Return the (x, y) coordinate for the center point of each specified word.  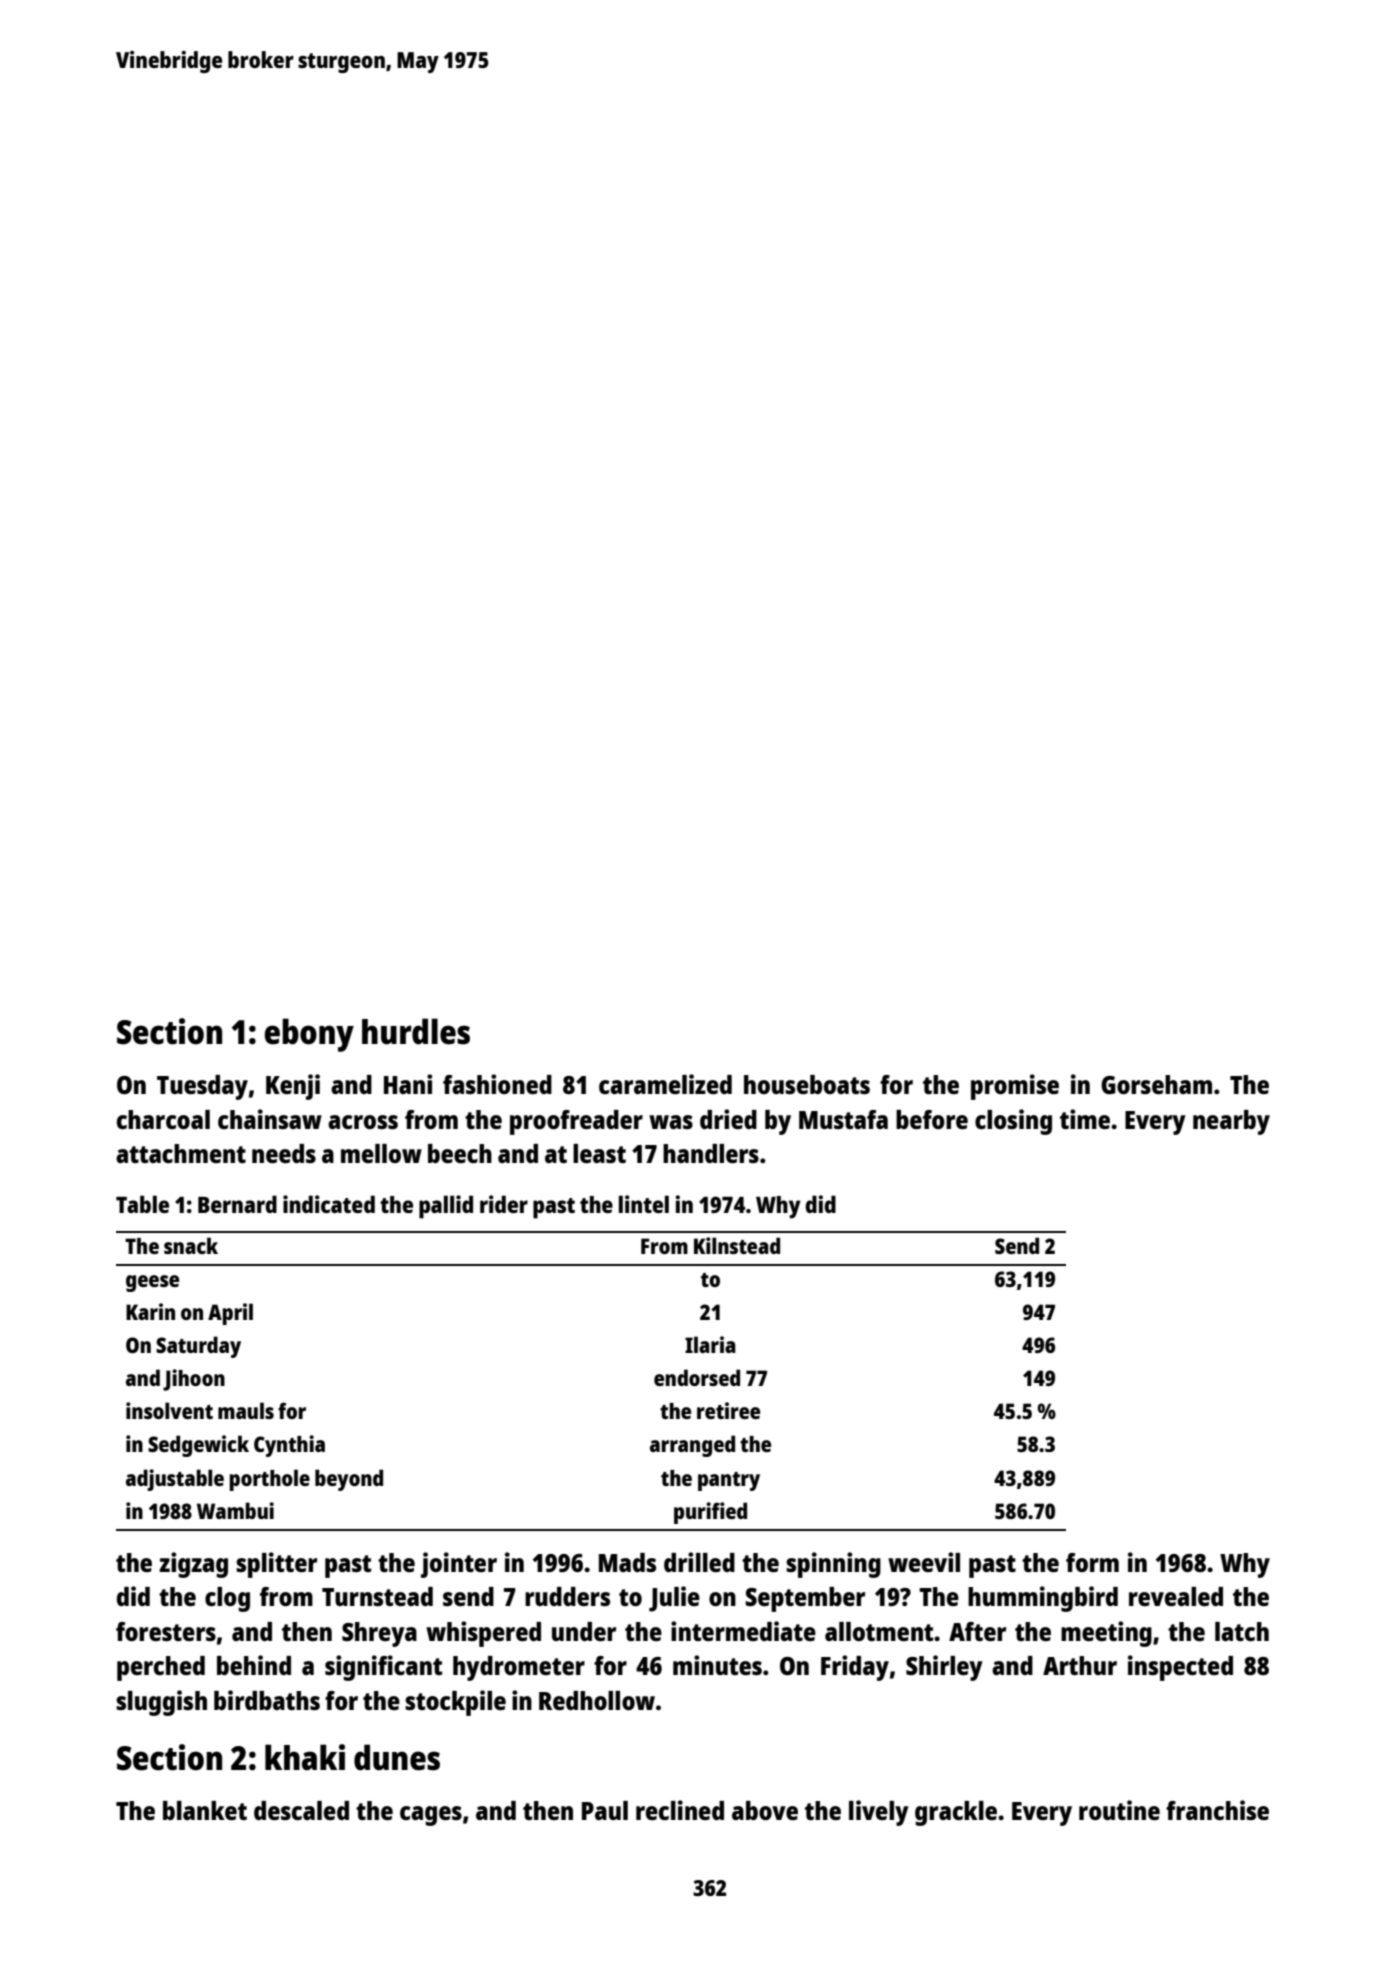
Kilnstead (737, 1245)
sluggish (161, 1703)
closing (1013, 1122)
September (805, 1599)
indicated (329, 1204)
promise (1015, 1087)
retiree (728, 1410)
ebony (309, 1035)
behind (254, 1665)
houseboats (807, 1084)
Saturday (198, 1347)
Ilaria (710, 1344)
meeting (1106, 1634)
